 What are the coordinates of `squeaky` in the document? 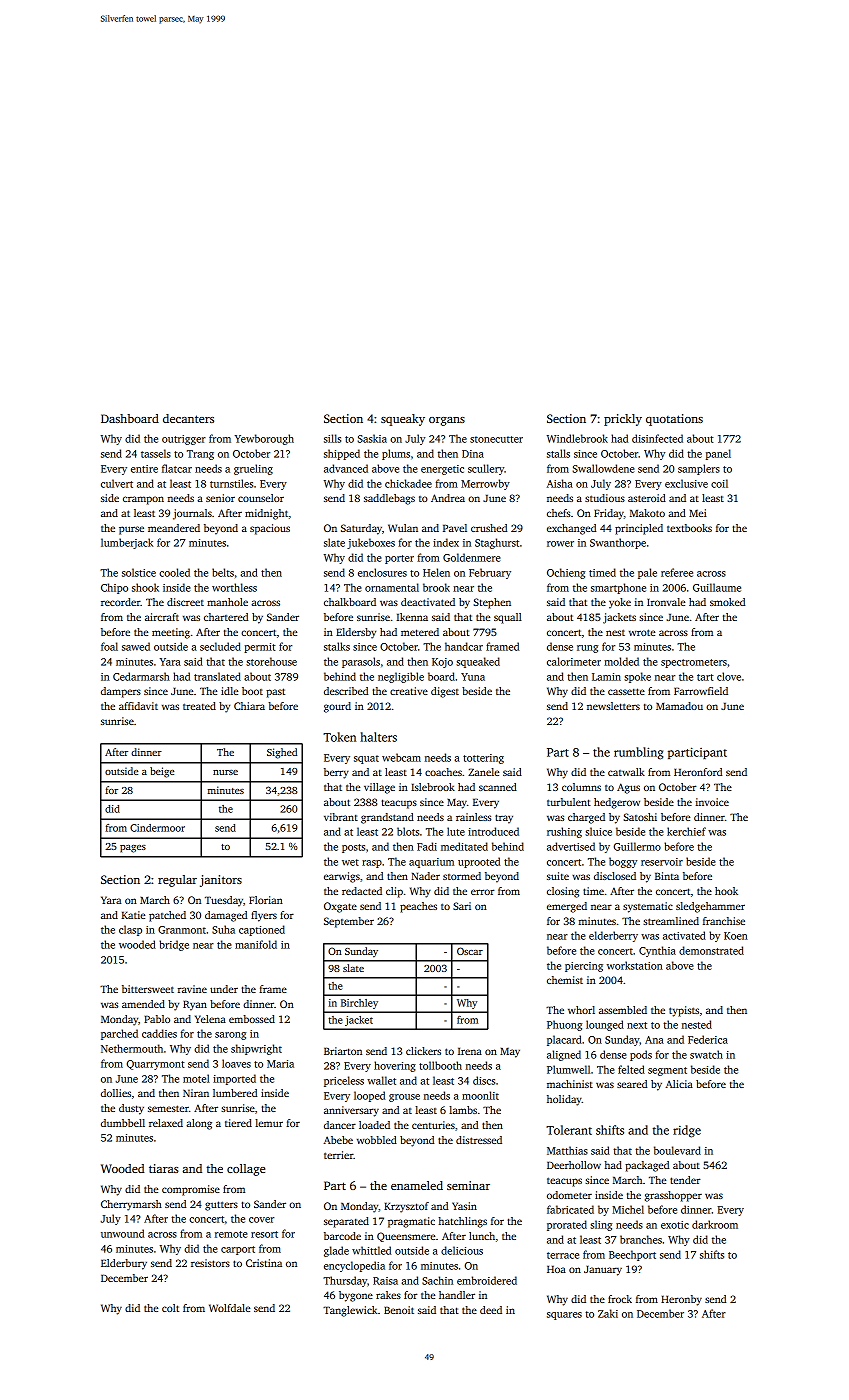 It's located at (403, 420).
